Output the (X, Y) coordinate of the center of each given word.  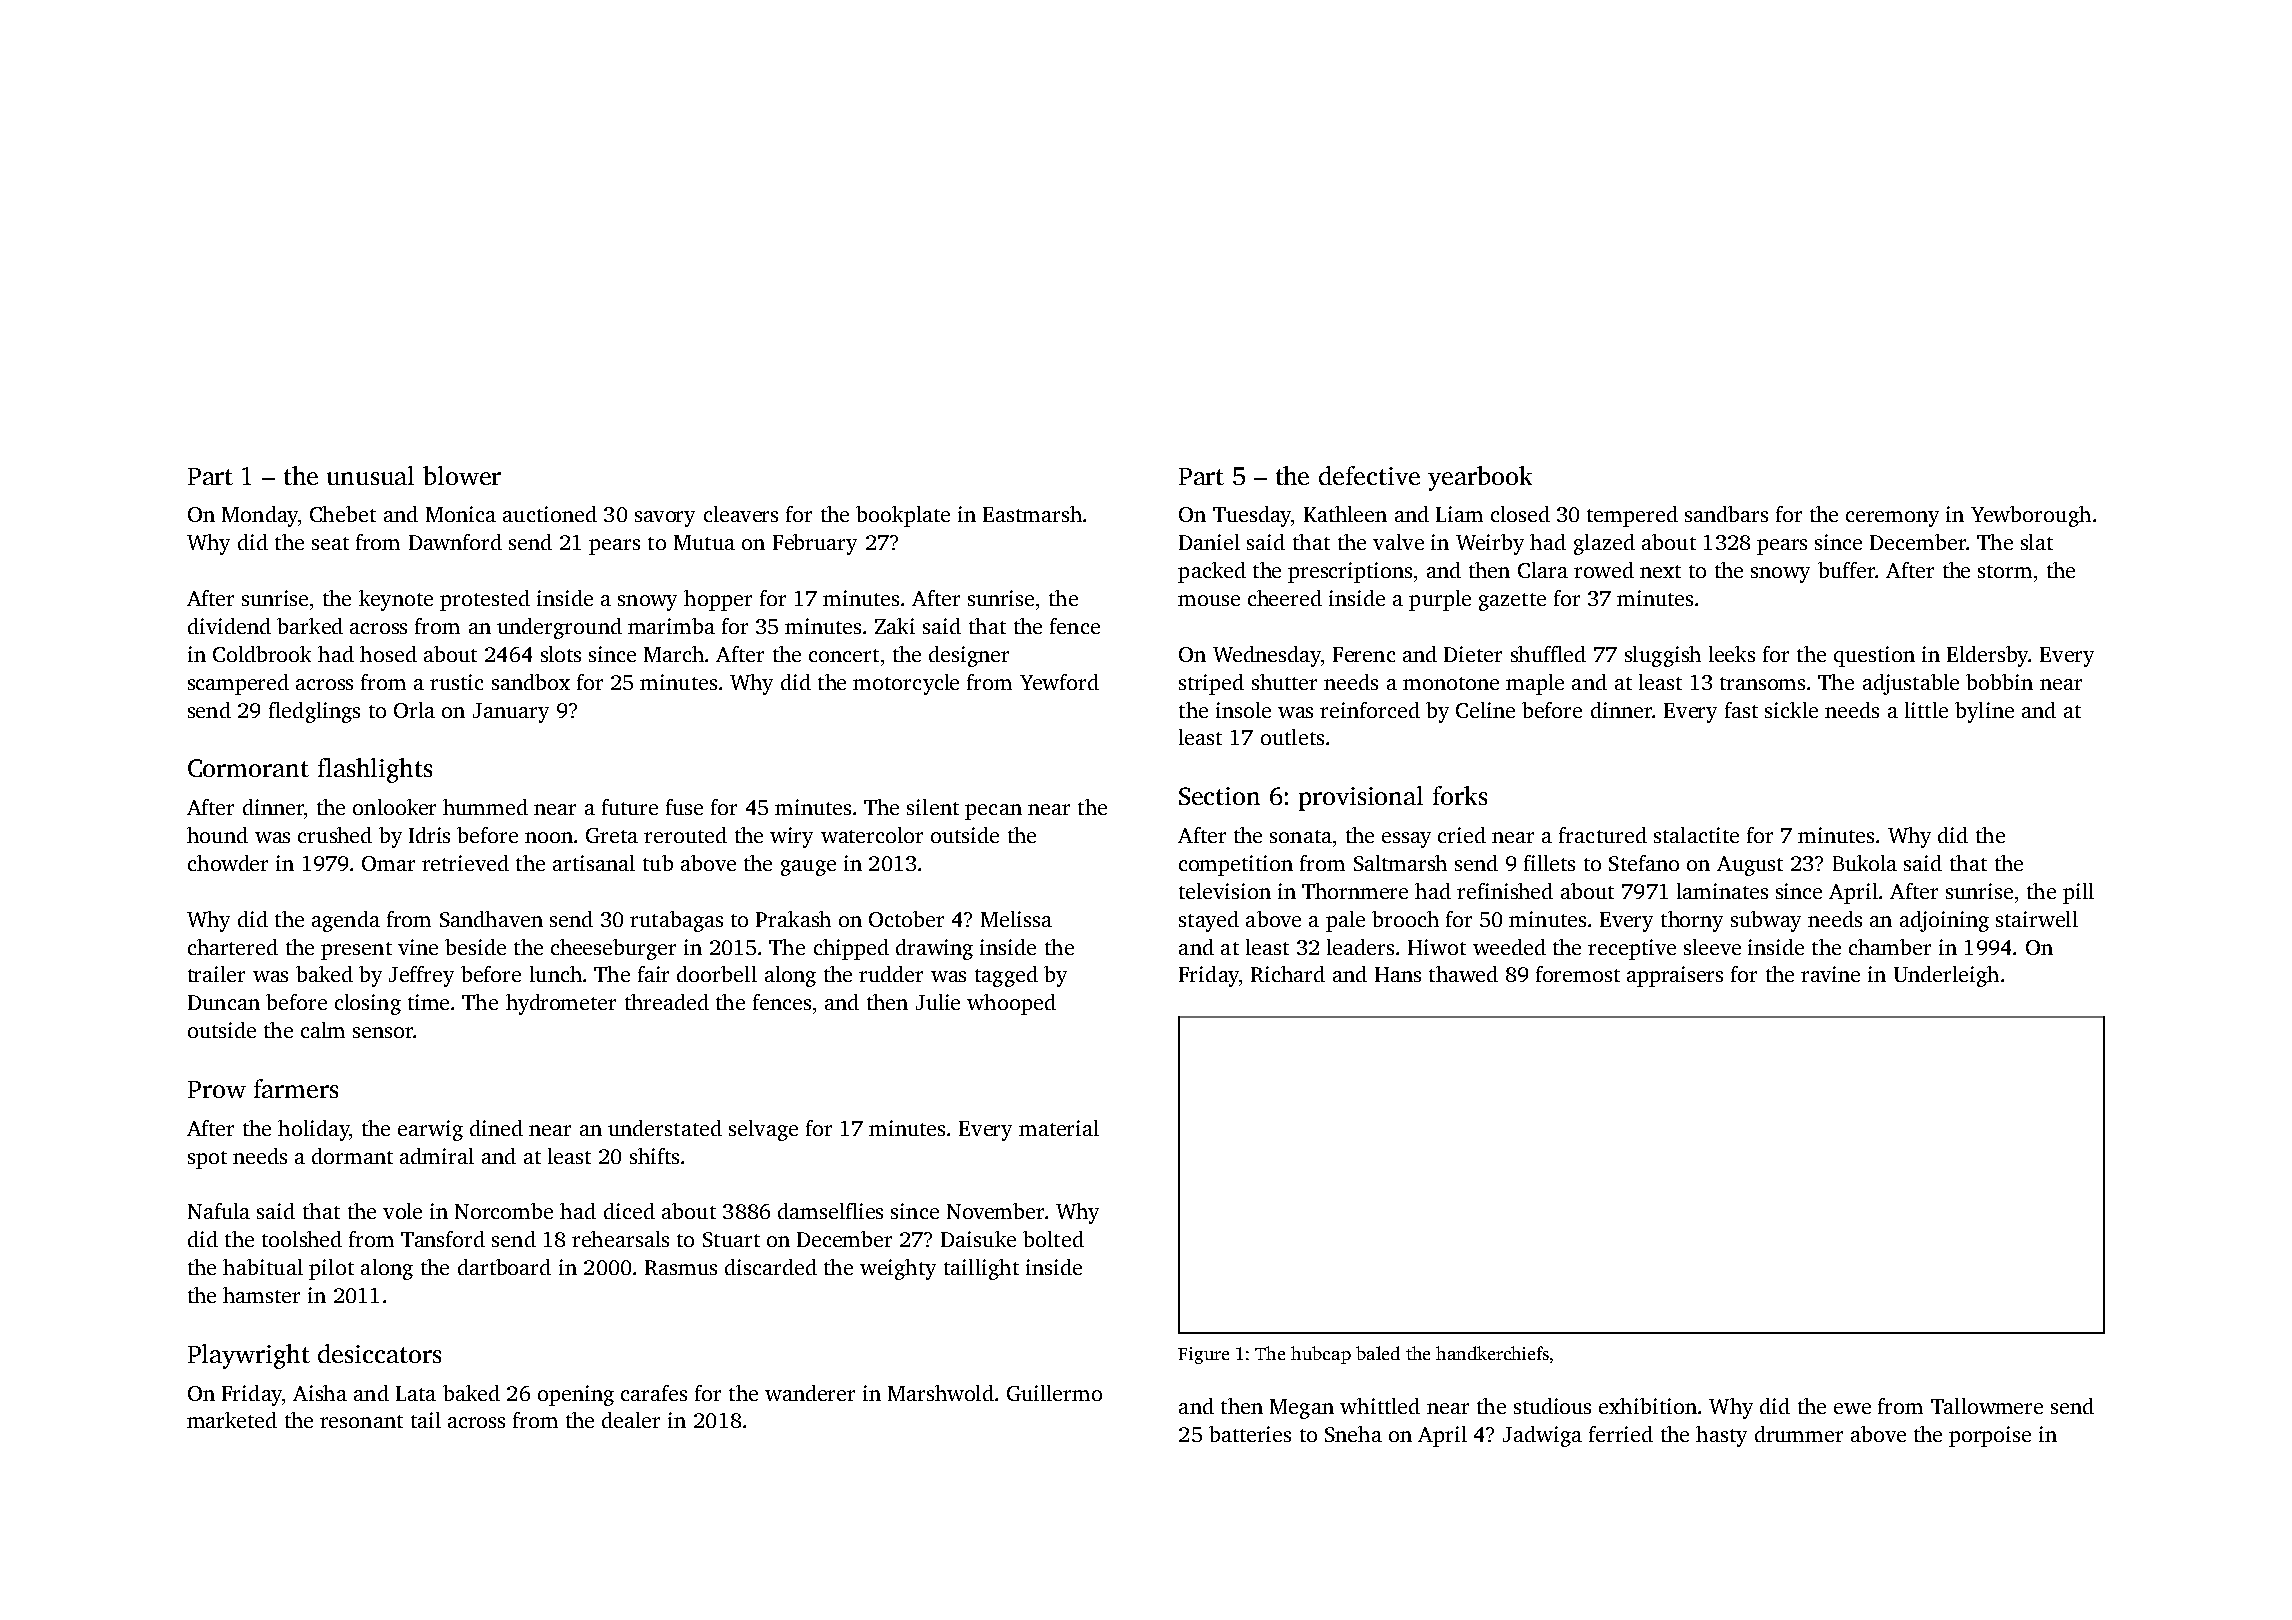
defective (1369, 475)
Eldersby (1988, 656)
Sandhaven (491, 919)
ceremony (1892, 519)
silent (933, 807)
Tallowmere (1987, 1406)
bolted (1053, 1239)
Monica (461, 514)
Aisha (320, 1393)
